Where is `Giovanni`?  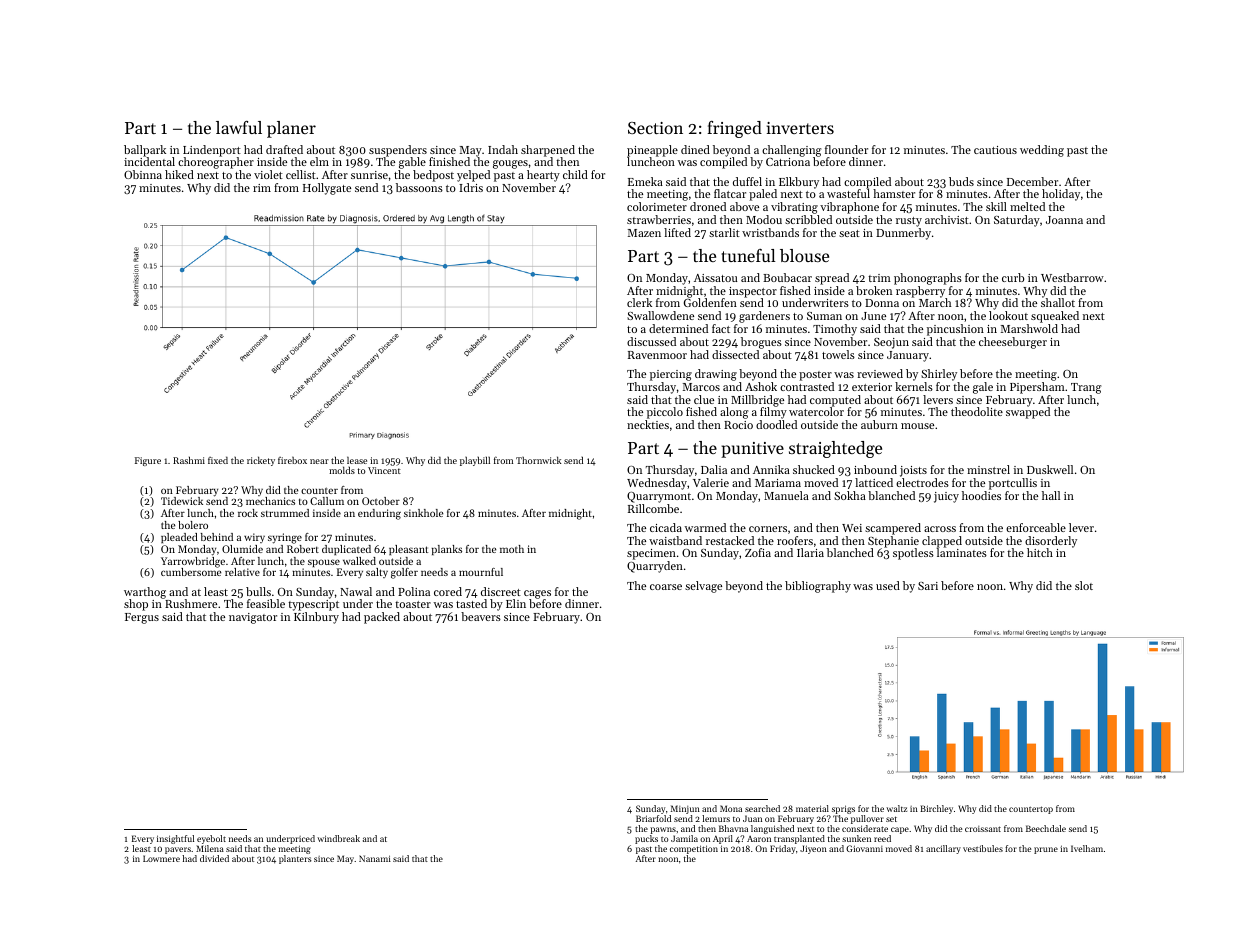
Giovanni is located at coordinates (864, 848).
